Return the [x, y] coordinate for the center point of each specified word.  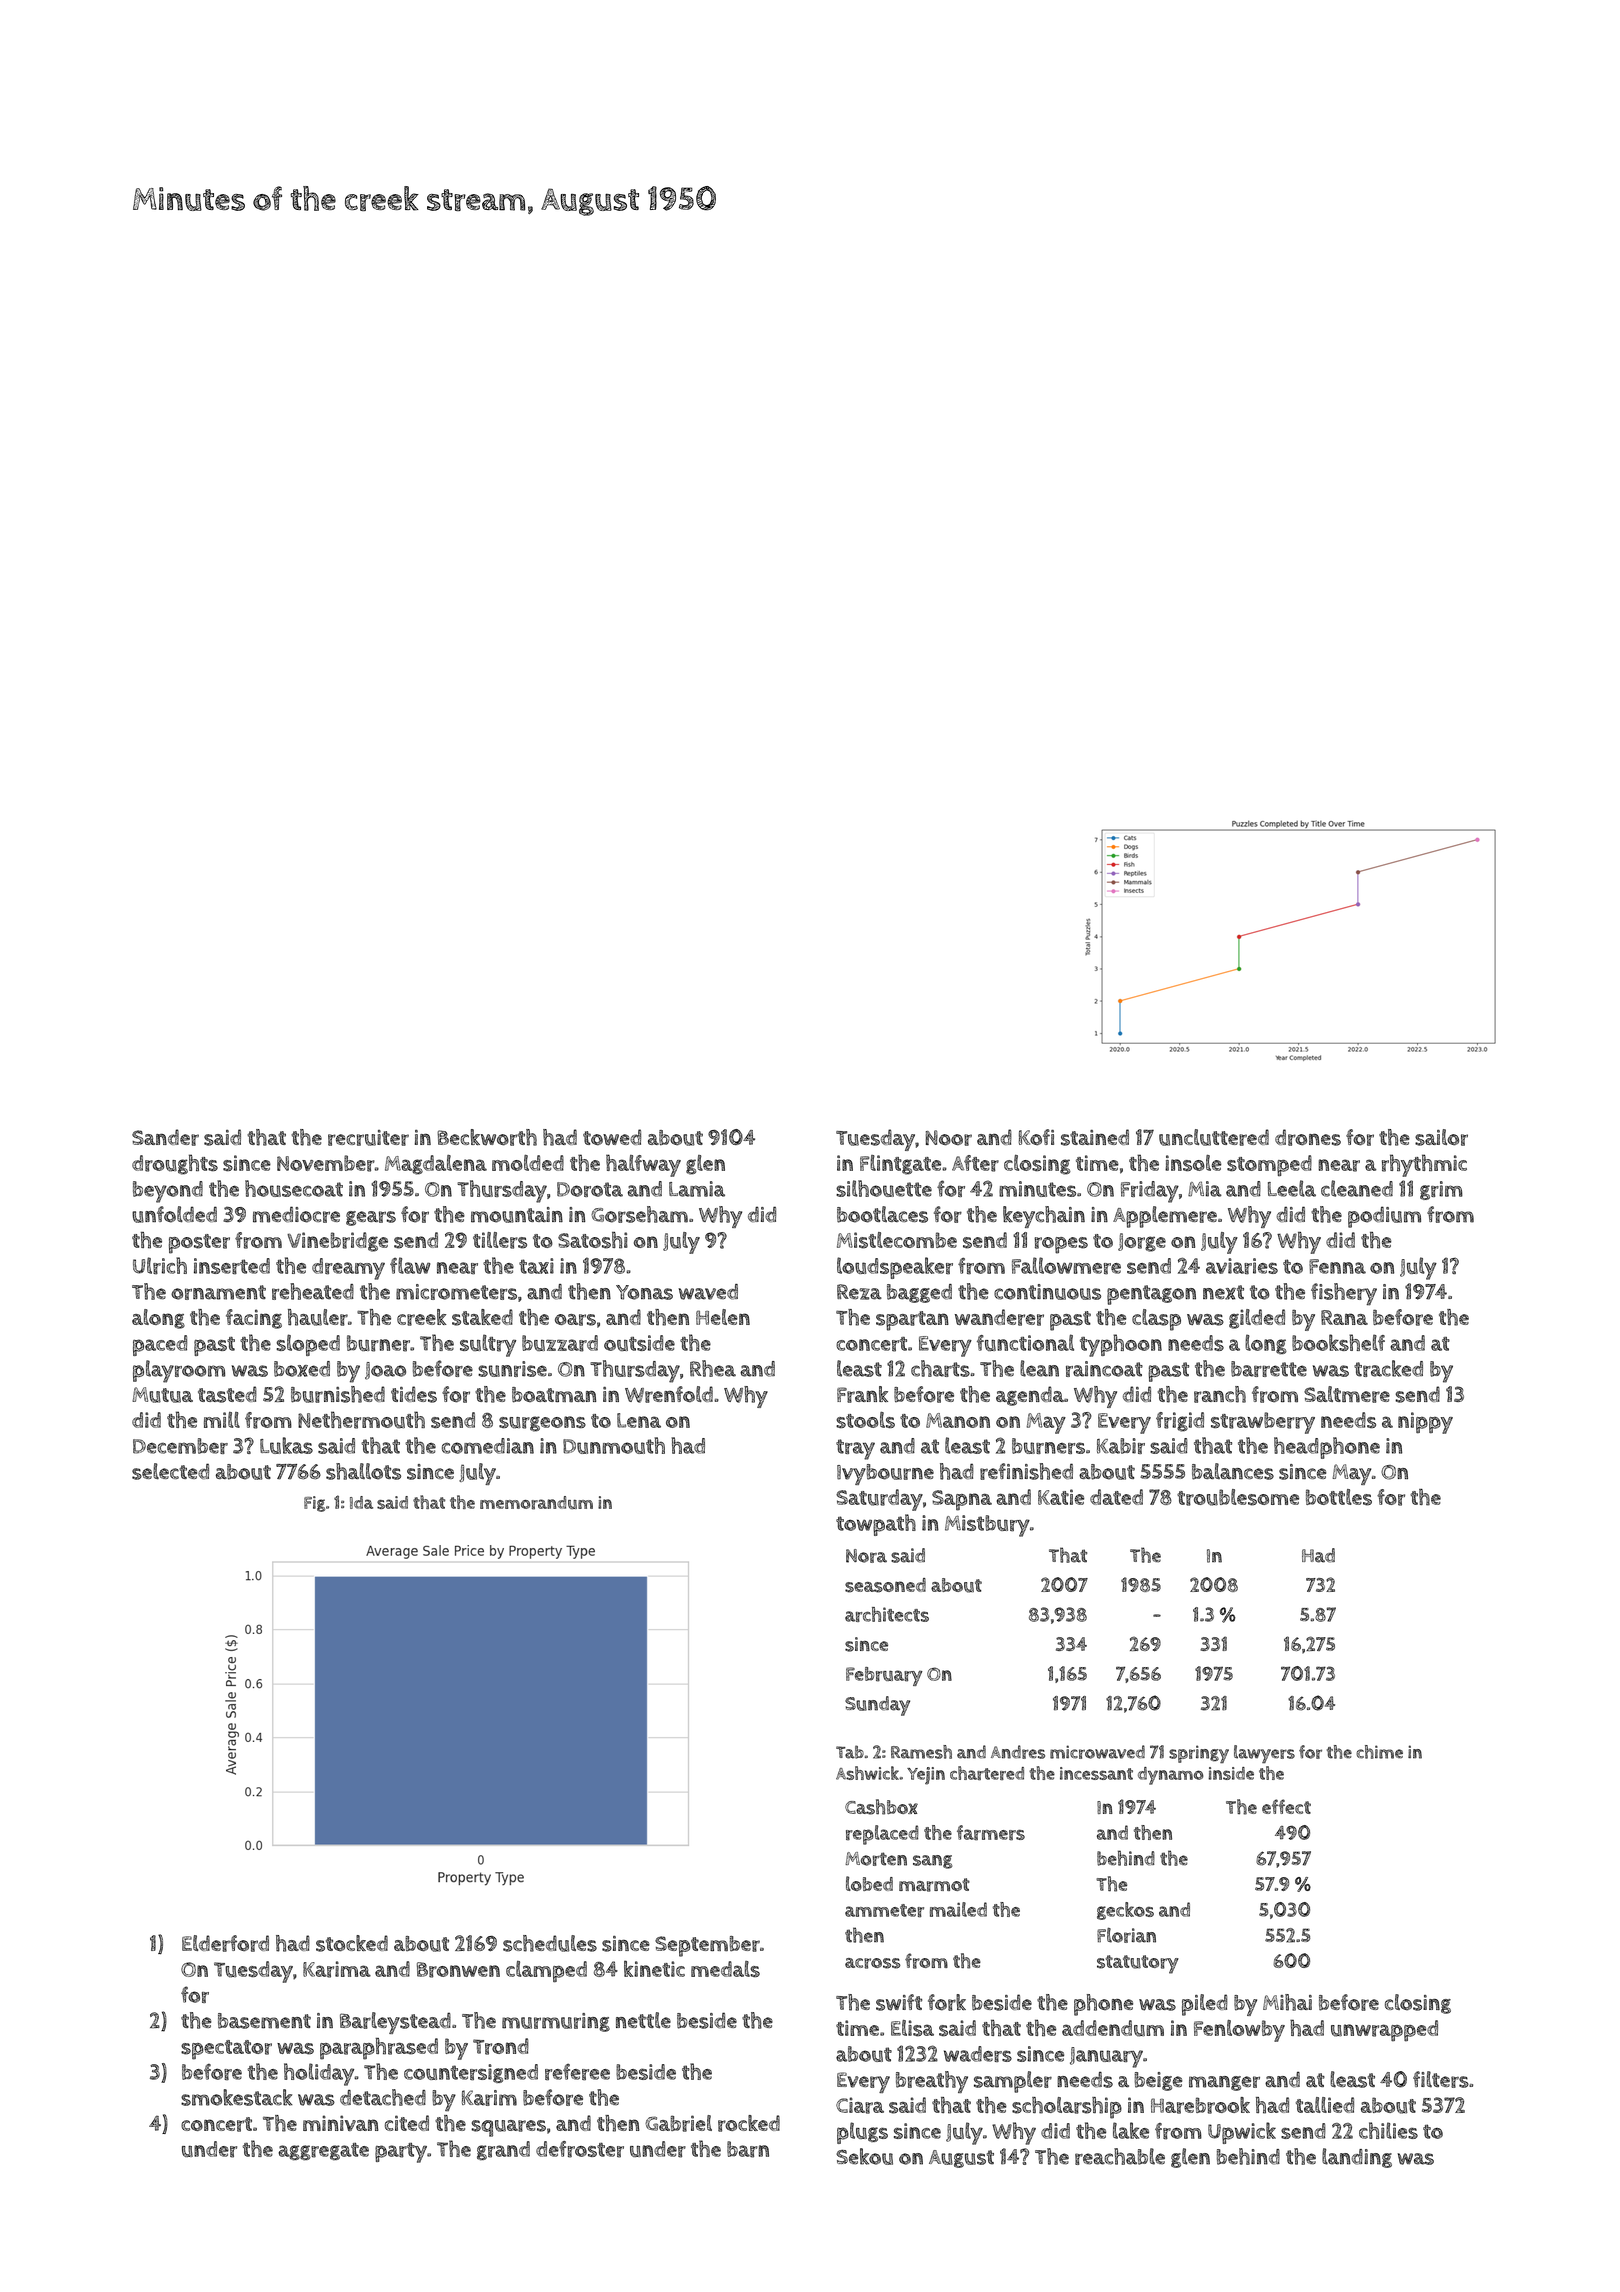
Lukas [286, 1445]
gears [371, 1218]
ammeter [884, 1911]
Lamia [697, 1189]
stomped [1269, 1165]
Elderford [225, 1943]
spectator [226, 2050]
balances [1233, 1471]
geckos [1125, 1911]
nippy [1425, 1423]
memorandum [536, 1503]
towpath [876, 1525]
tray [855, 1449]
